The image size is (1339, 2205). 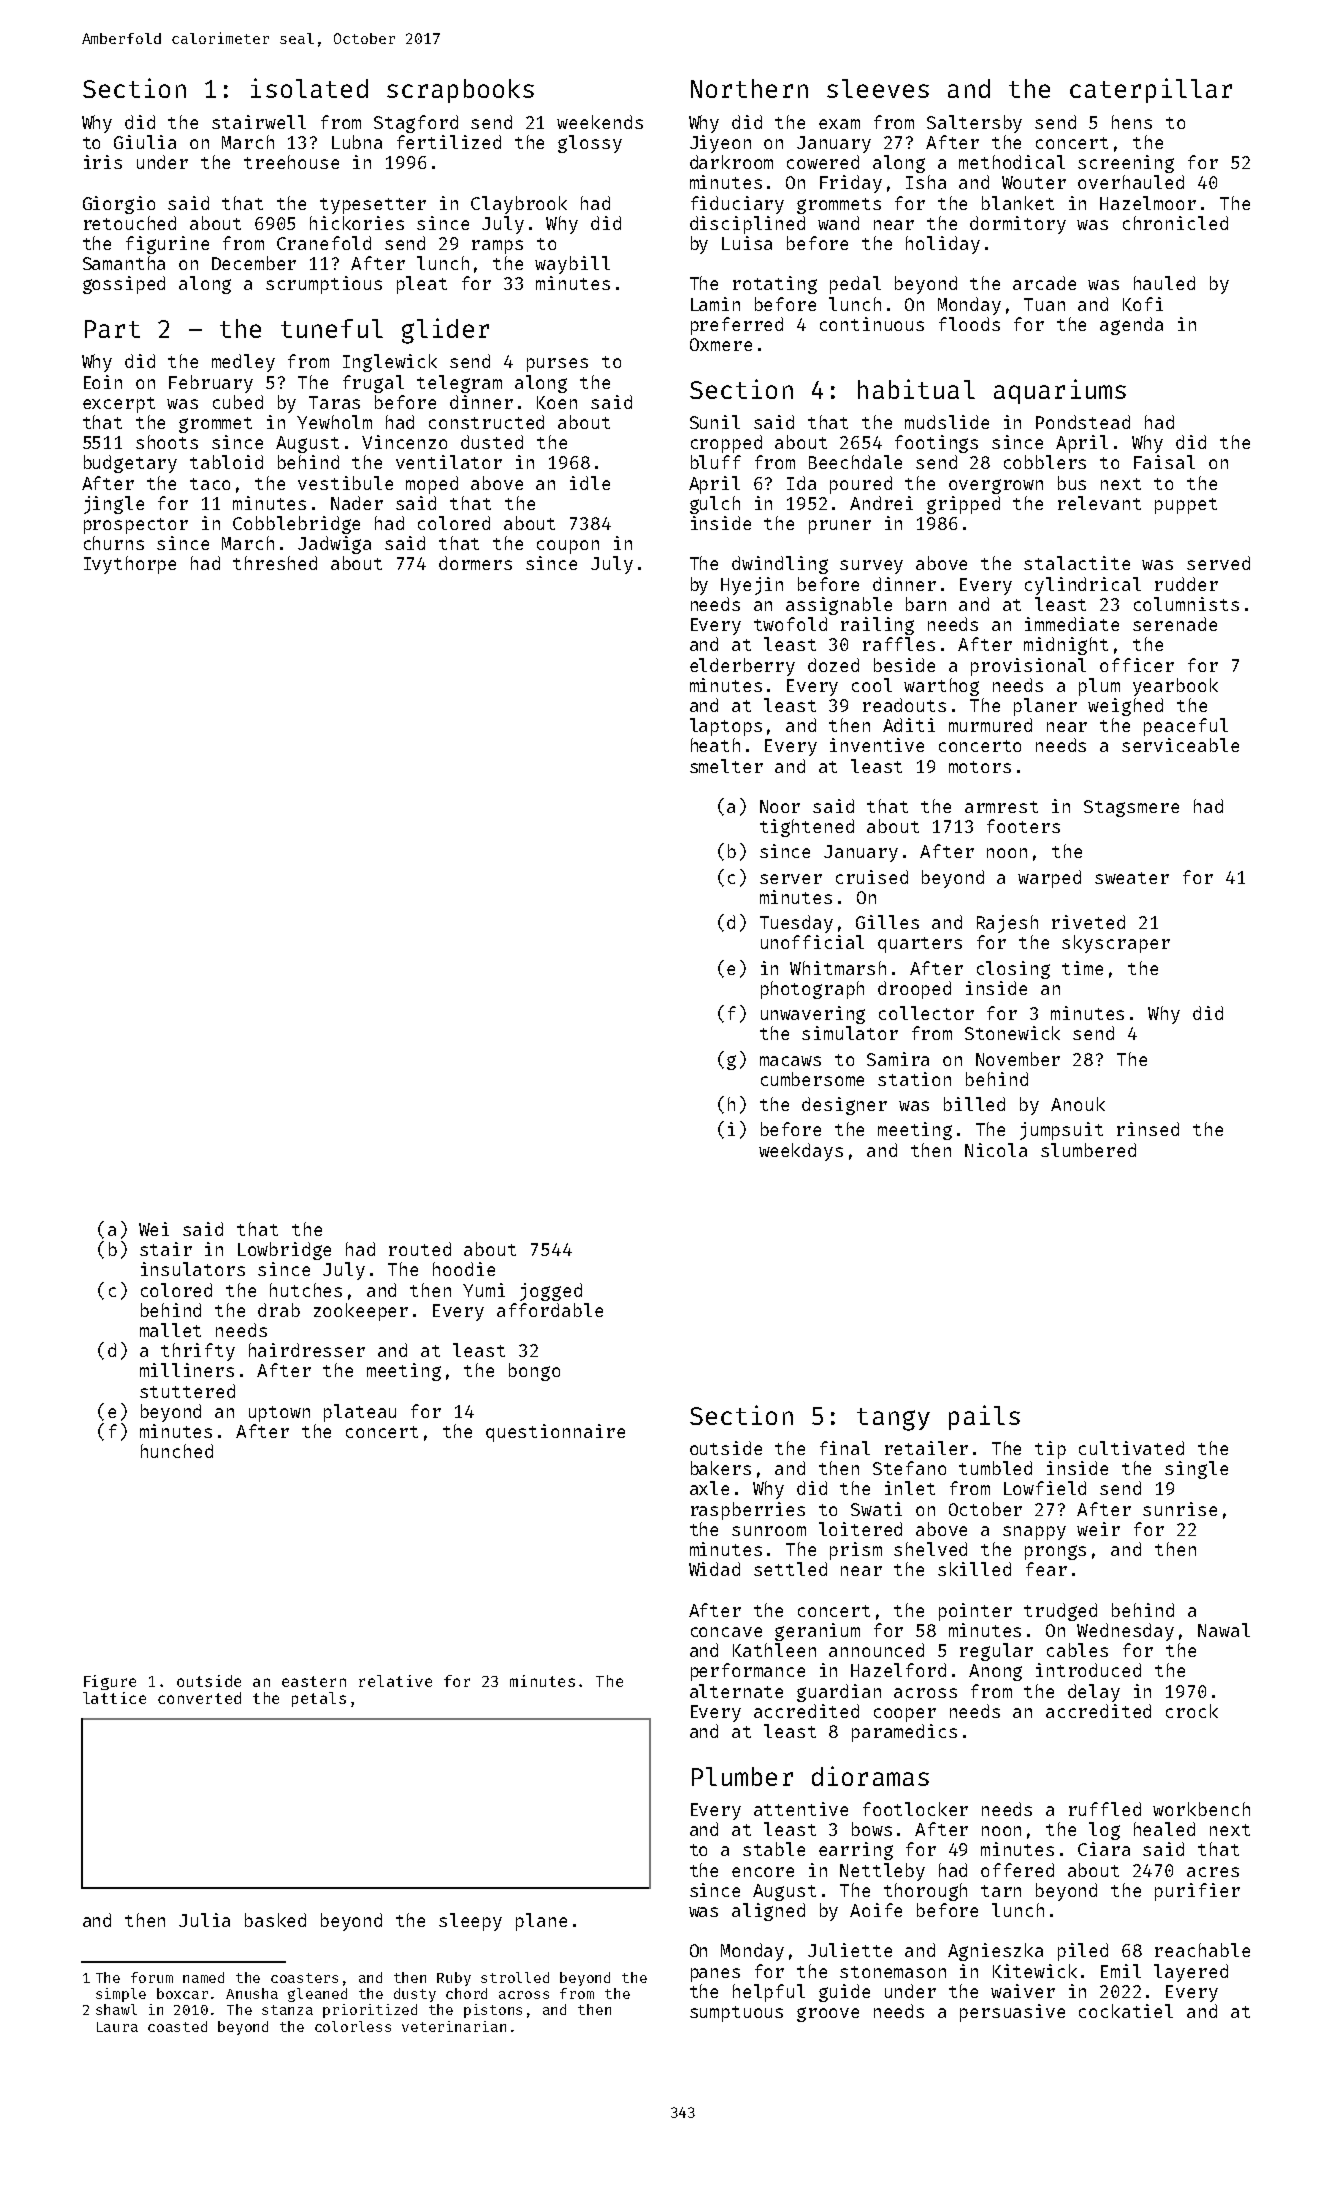 What do you see at coordinates (893, 1972) in the screenshot?
I see `stonemason` at bounding box center [893, 1972].
